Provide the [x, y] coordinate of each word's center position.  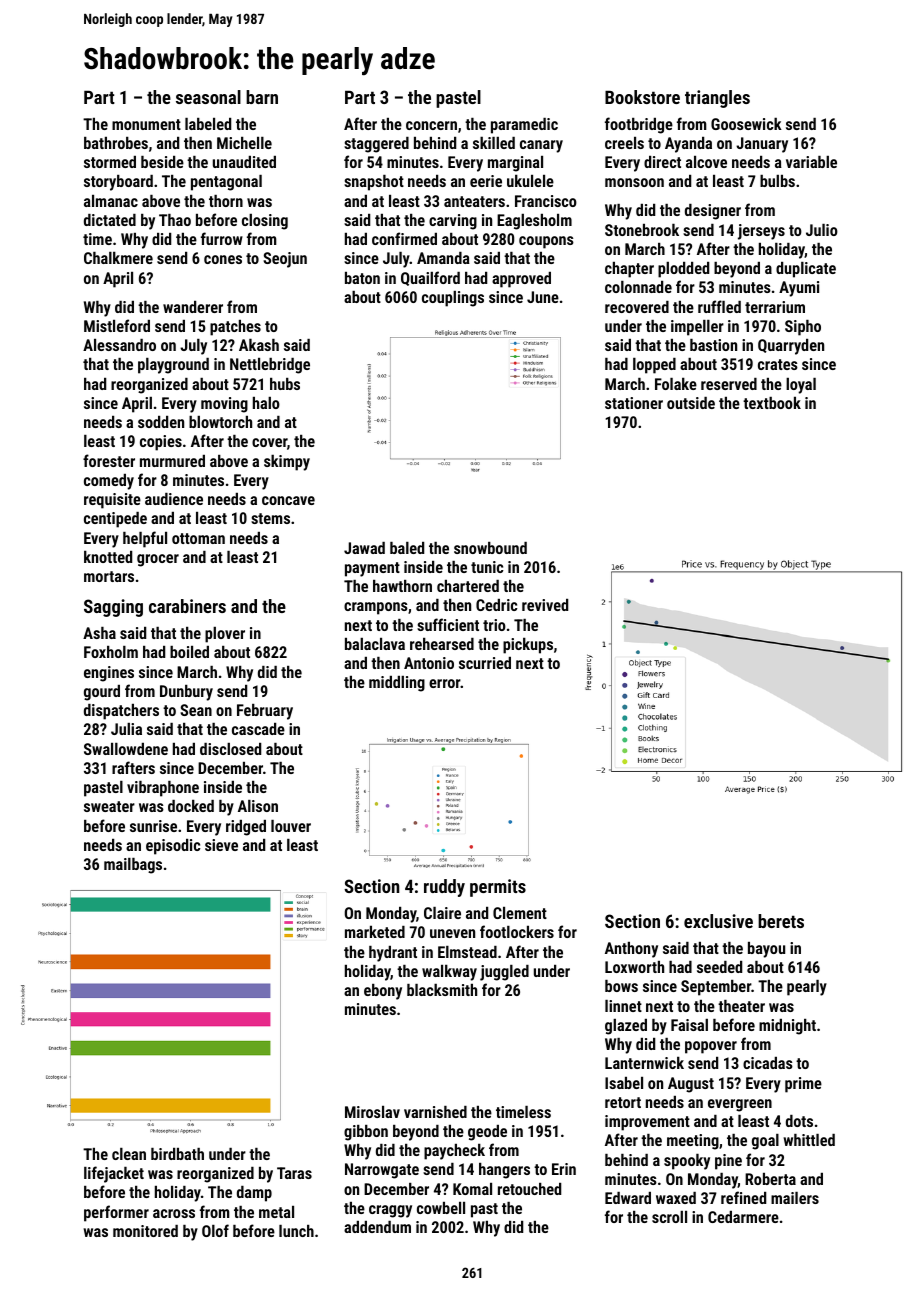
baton [362, 278]
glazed [626, 1027]
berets [781, 921]
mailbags [133, 866]
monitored [145, 1231]
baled [407, 548]
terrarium [775, 307]
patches [235, 328]
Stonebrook [642, 229]
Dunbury [186, 693]
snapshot [374, 183]
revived [545, 605]
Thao [175, 220]
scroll [669, 1217]
